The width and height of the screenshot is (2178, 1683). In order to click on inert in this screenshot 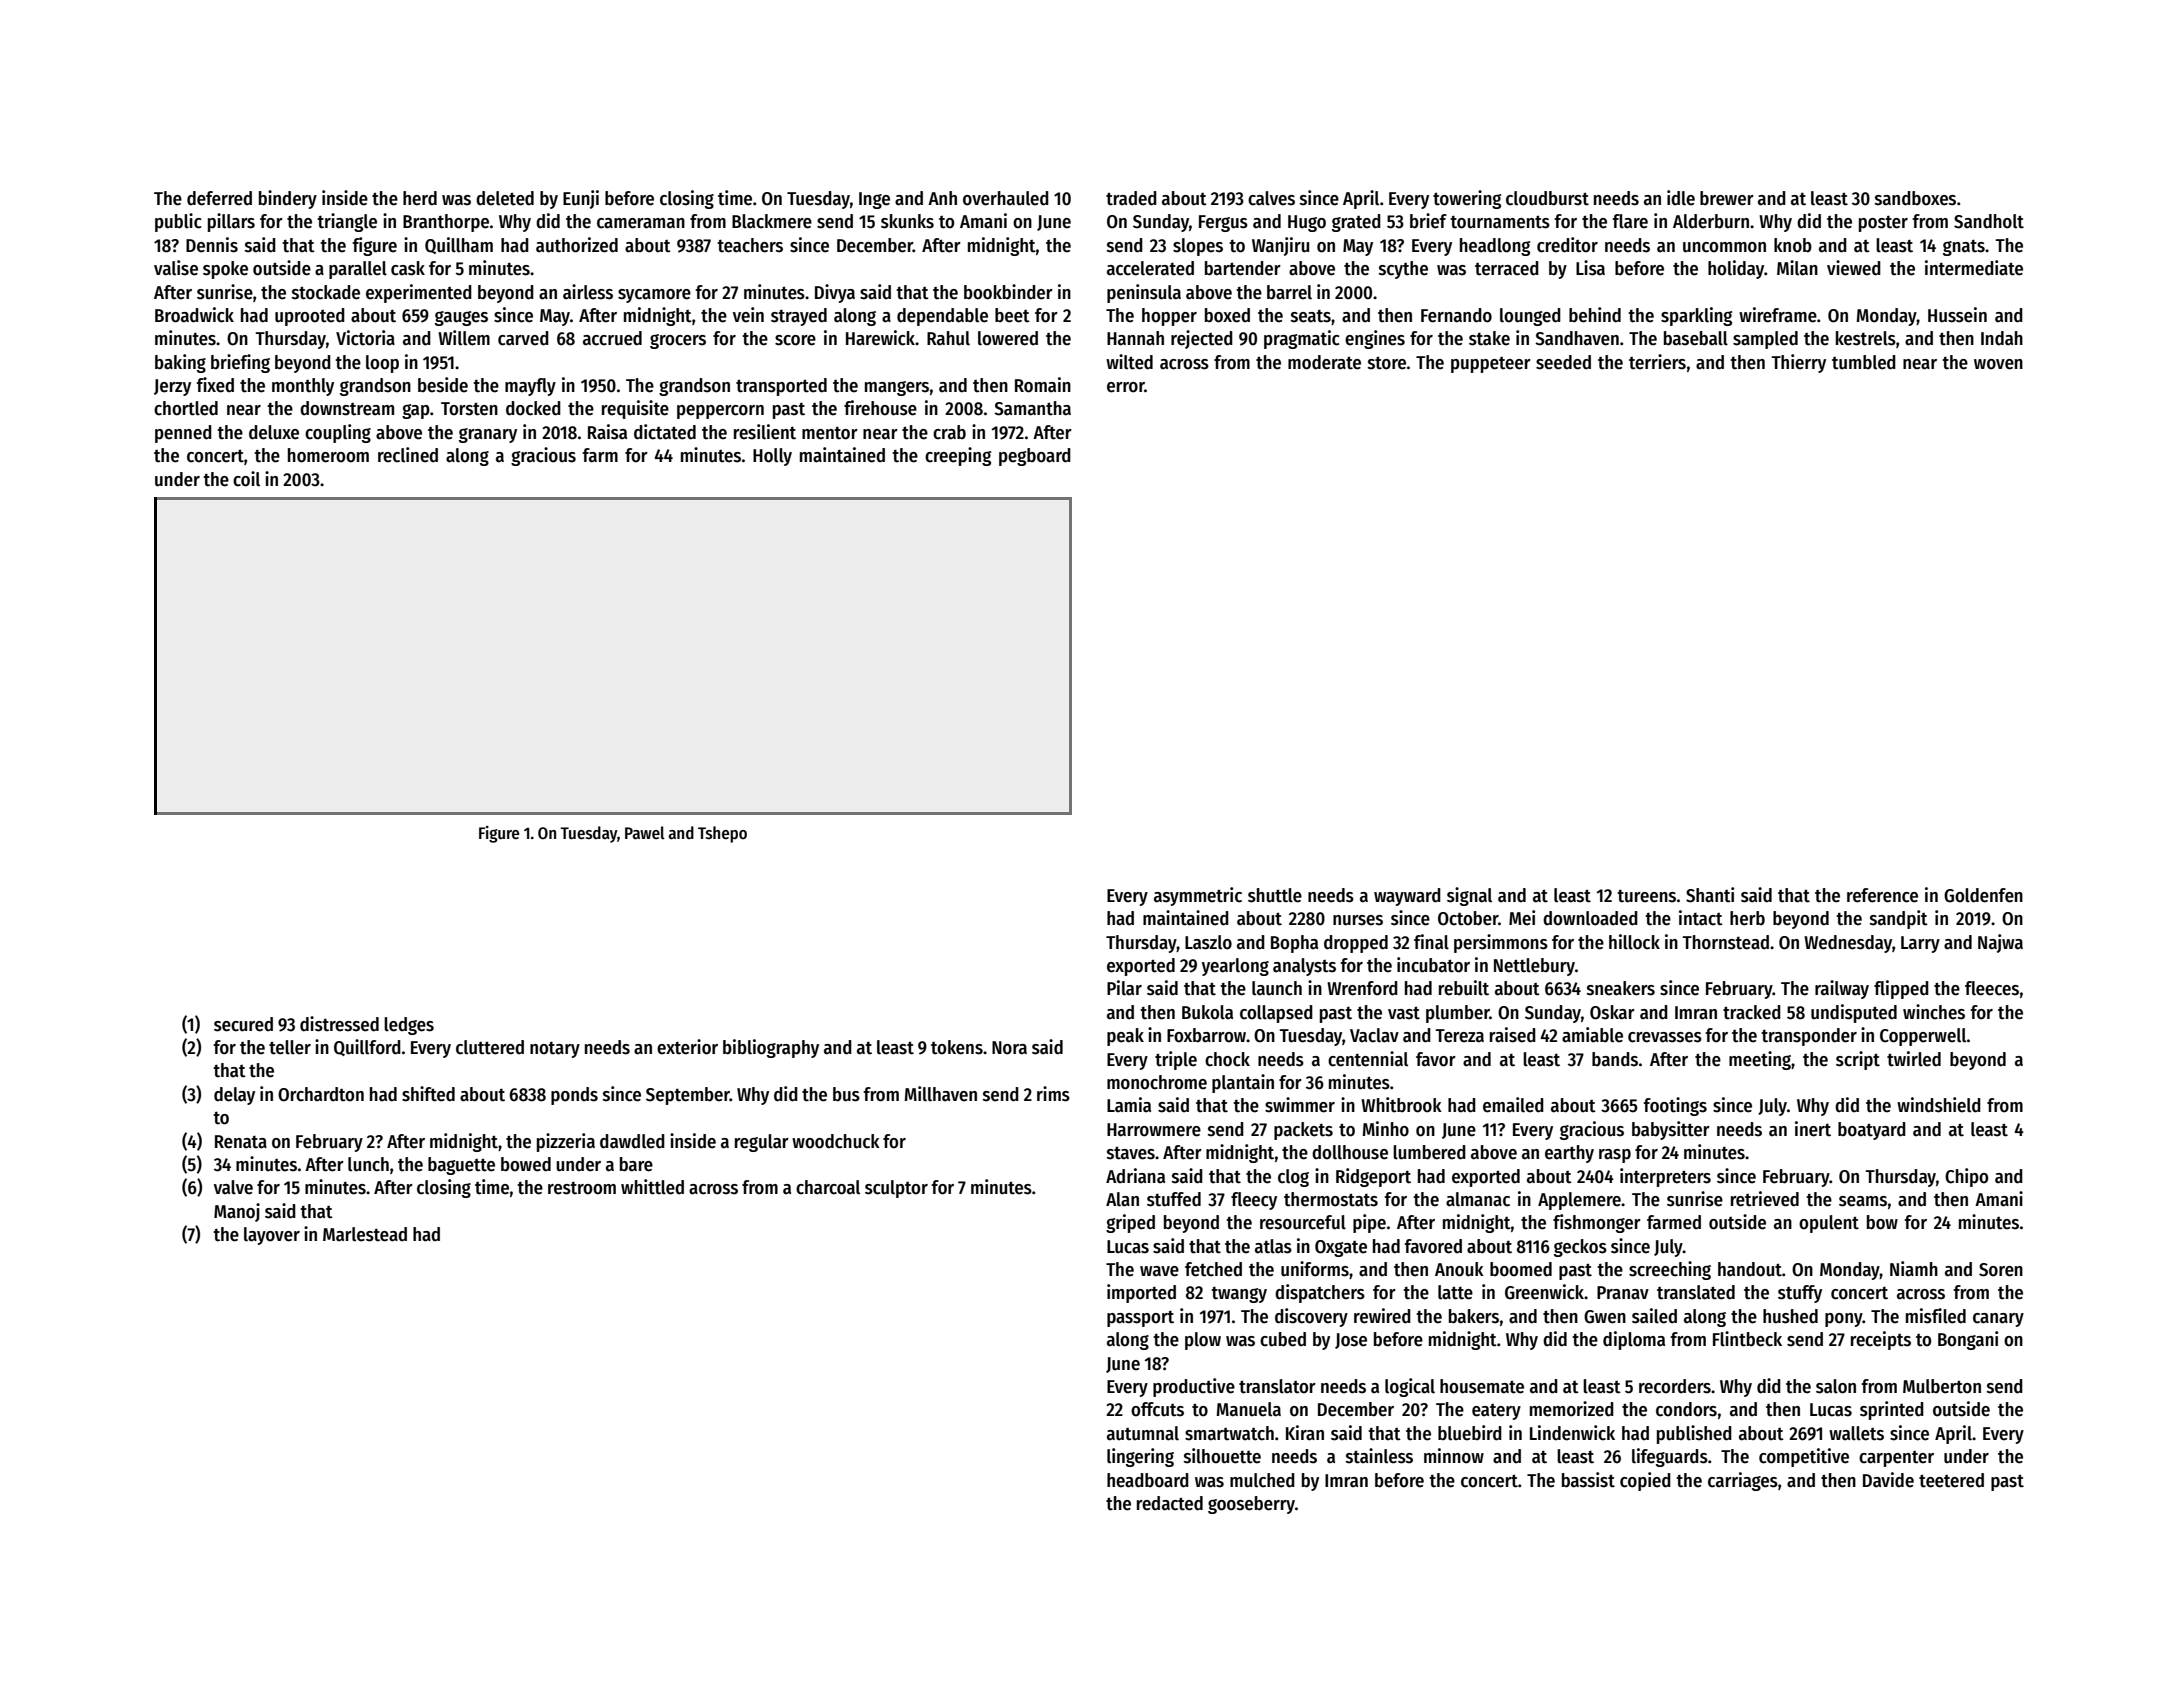, I will do `click(1813, 1129)`.
